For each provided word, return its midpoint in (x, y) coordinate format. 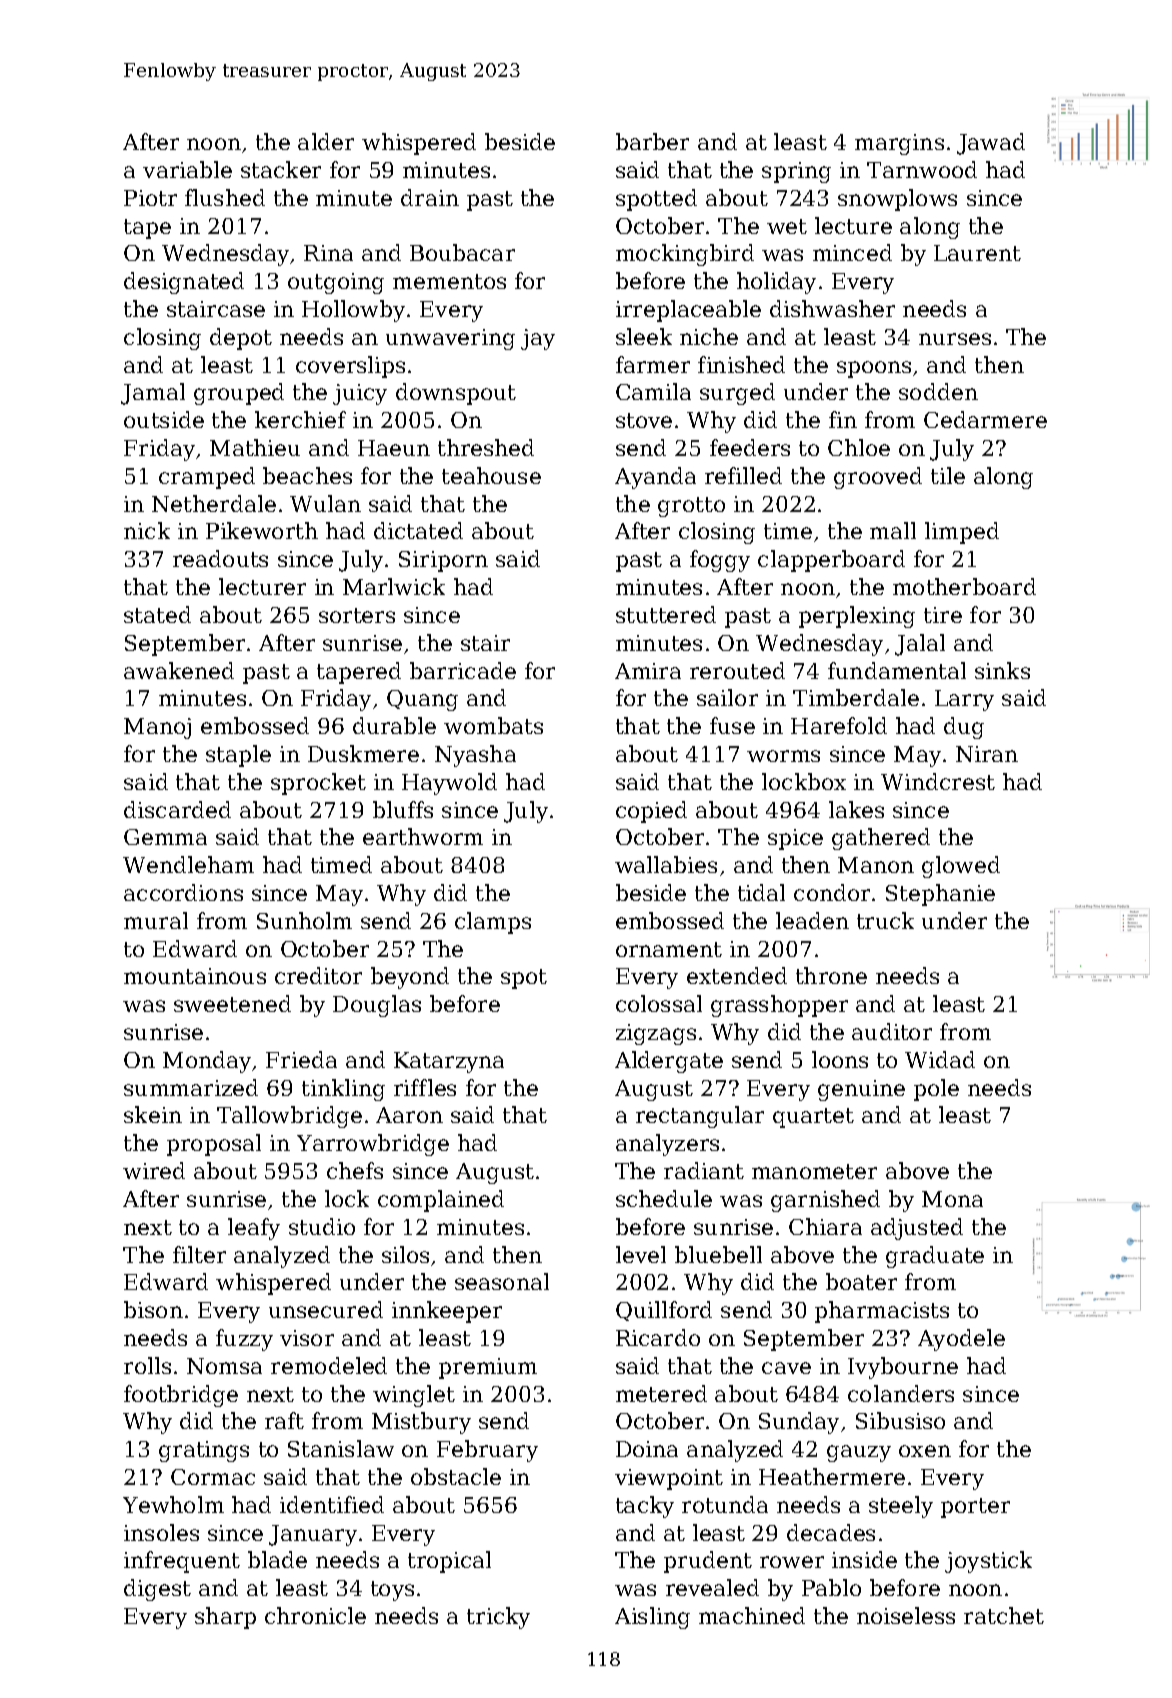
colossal (659, 1003)
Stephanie (940, 895)
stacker (281, 169)
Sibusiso (900, 1420)
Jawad (991, 144)
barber (652, 141)
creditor (318, 975)
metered (661, 1393)
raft (284, 1420)
